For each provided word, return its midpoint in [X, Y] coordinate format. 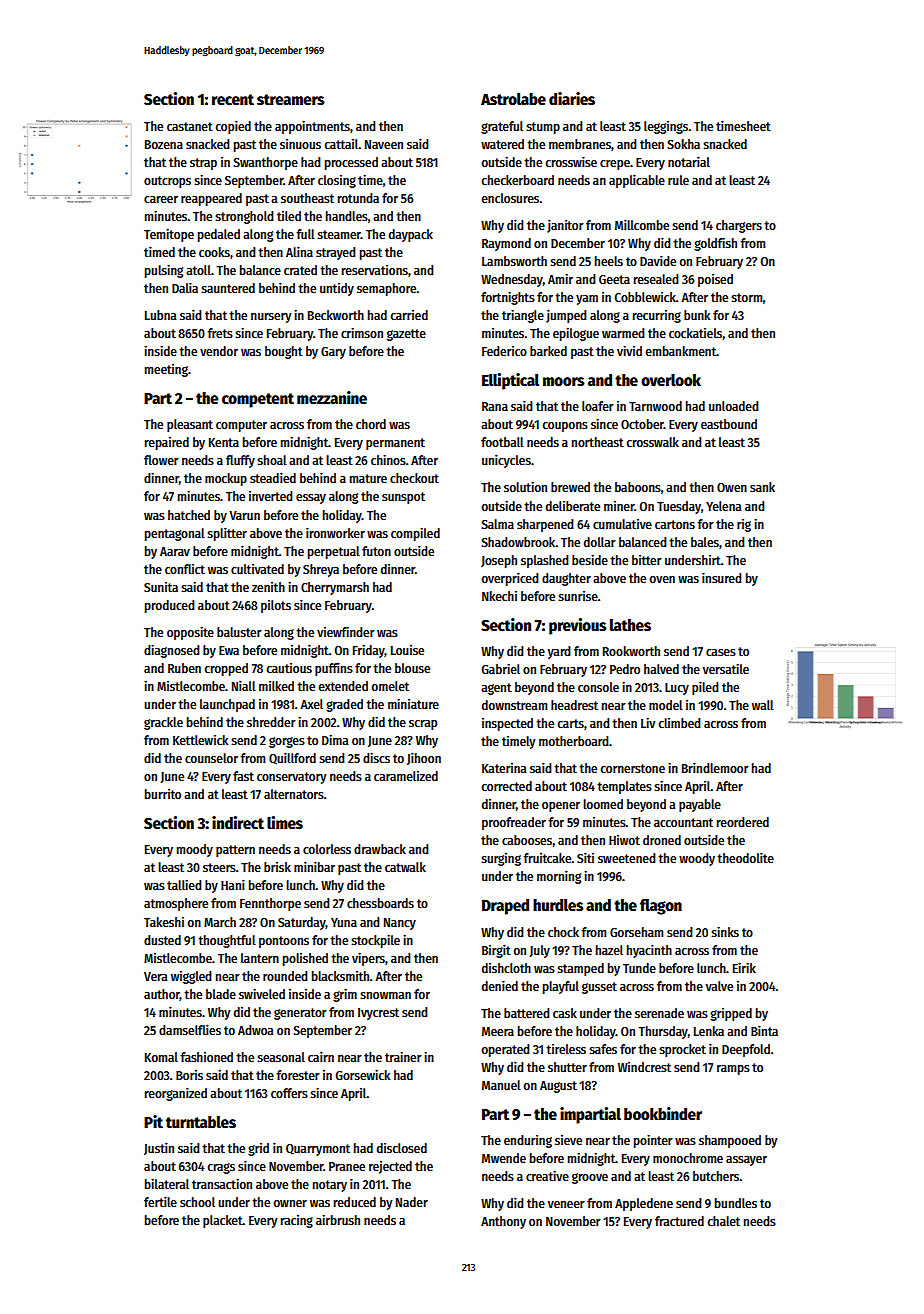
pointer [653, 1141]
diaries [572, 99]
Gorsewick [363, 1074]
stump [543, 128]
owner [290, 1203]
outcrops [167, 182]
